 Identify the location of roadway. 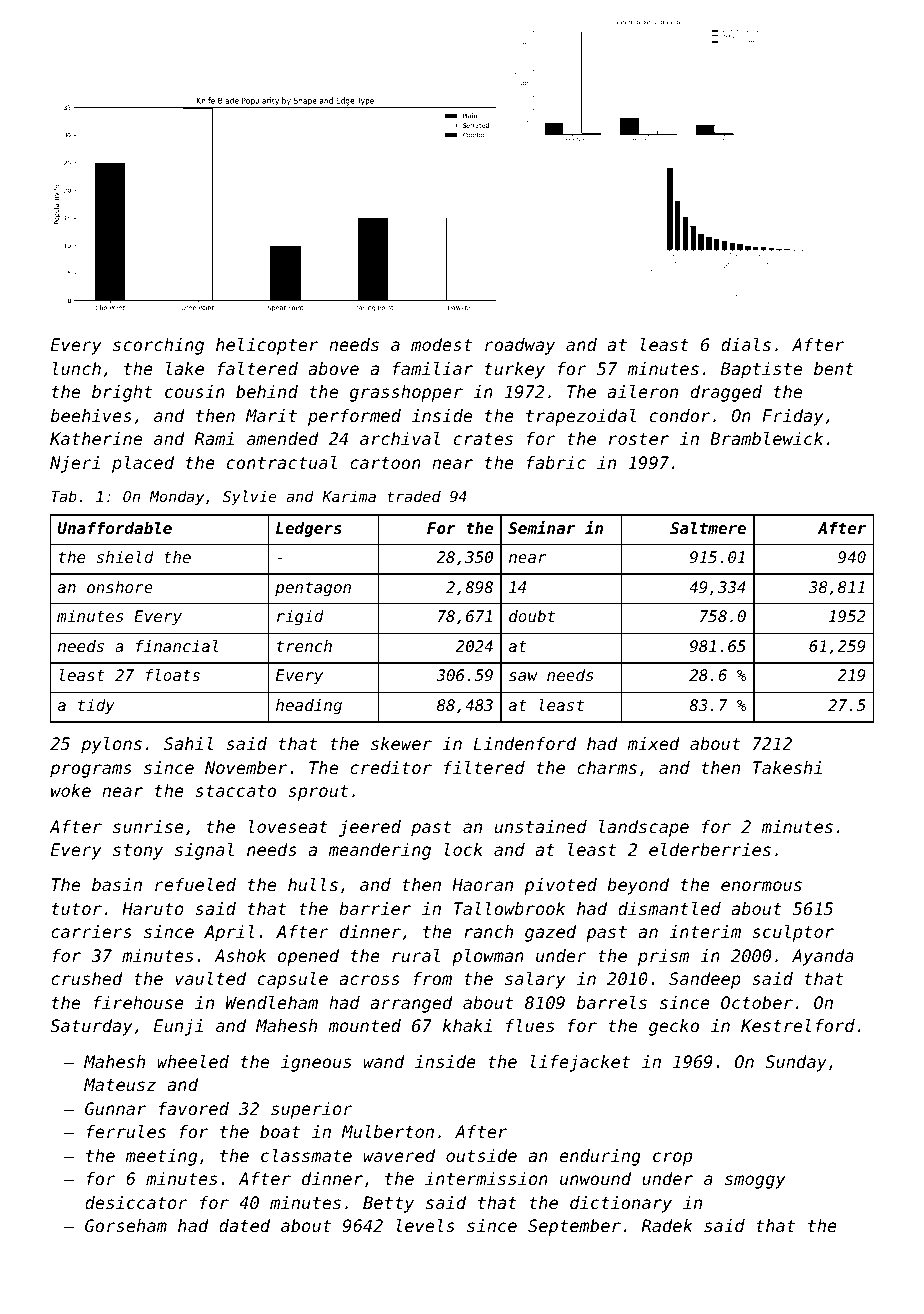
(520, 346).
